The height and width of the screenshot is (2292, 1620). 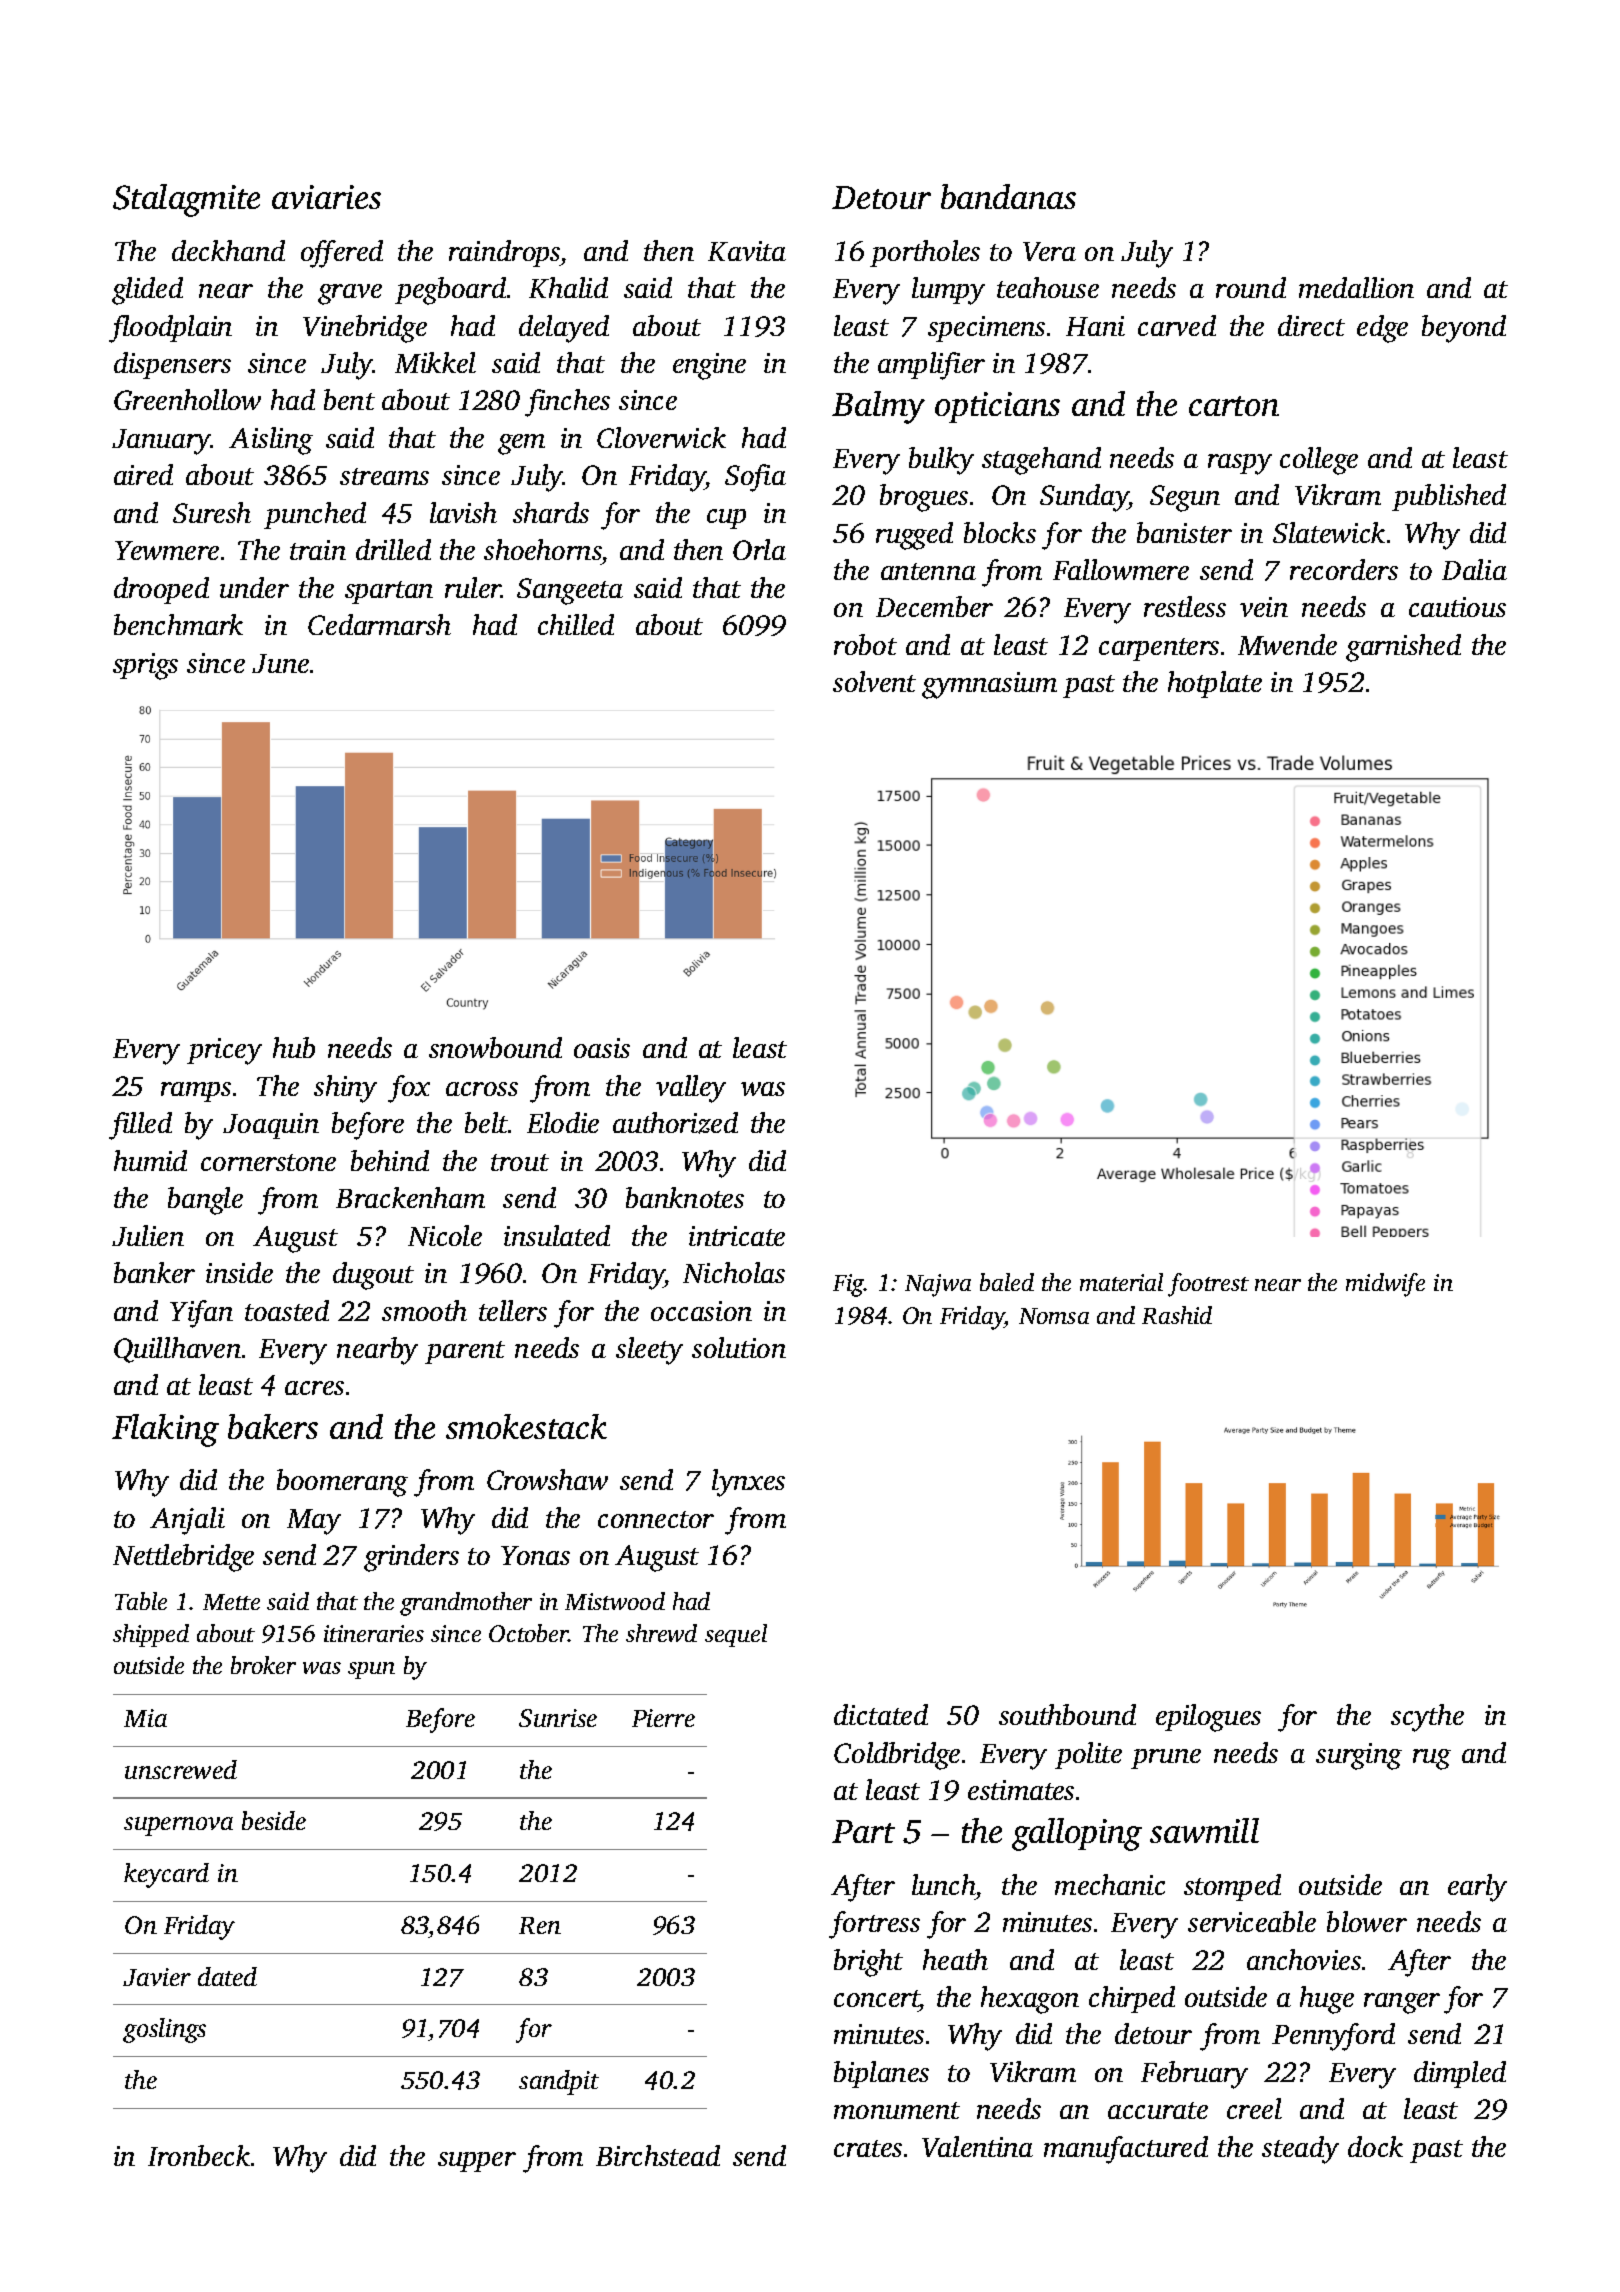 I want to click on Dalia, so click(x=1474, y=569).
